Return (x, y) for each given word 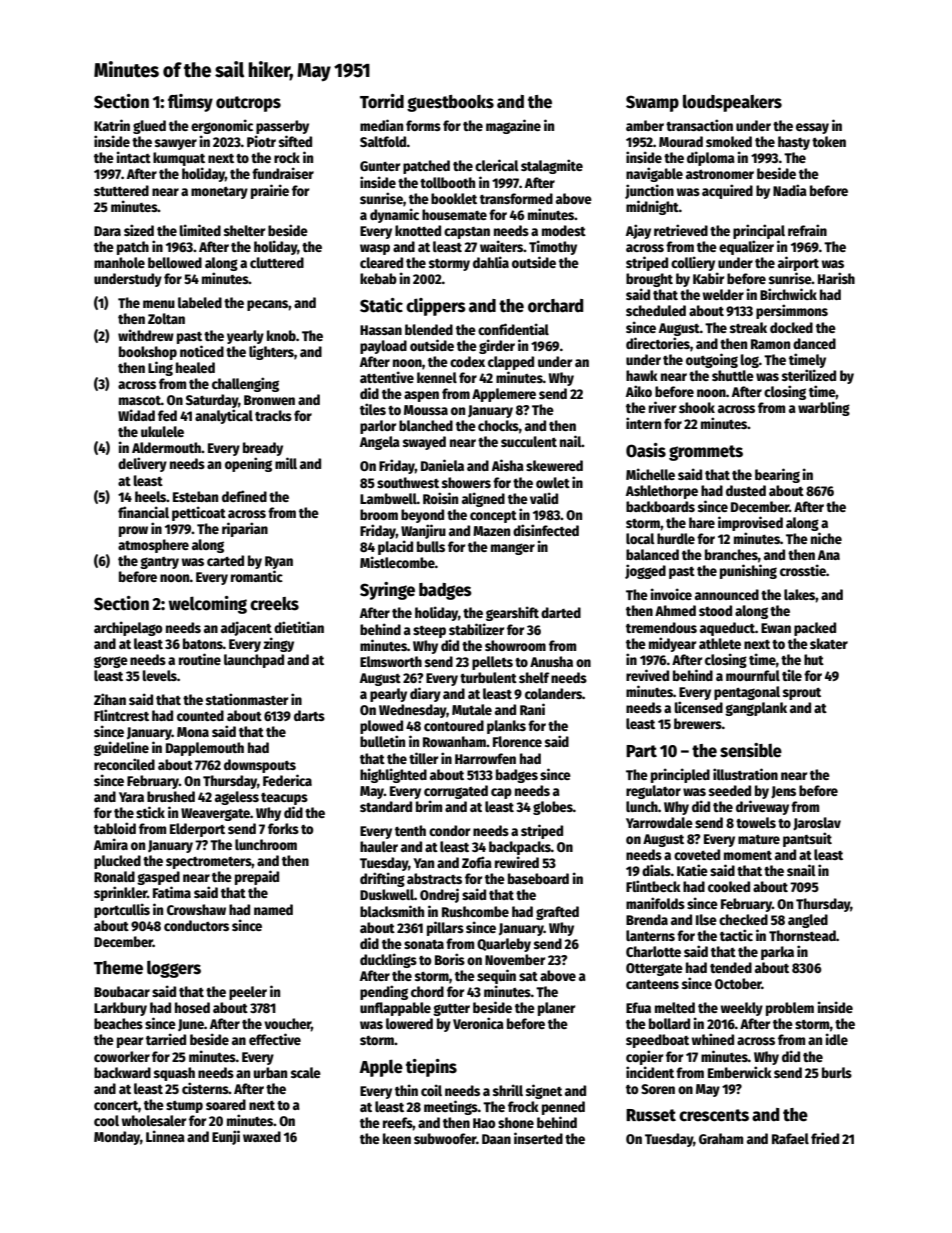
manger (513, 549)
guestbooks (450, 103)
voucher (287, 1023)
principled (680, 775)
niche (826, 538)
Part (641, 751)
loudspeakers (732, 103)
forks (283, 828)
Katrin (112, 125)
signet (544, 1091)
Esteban (195, 496)
